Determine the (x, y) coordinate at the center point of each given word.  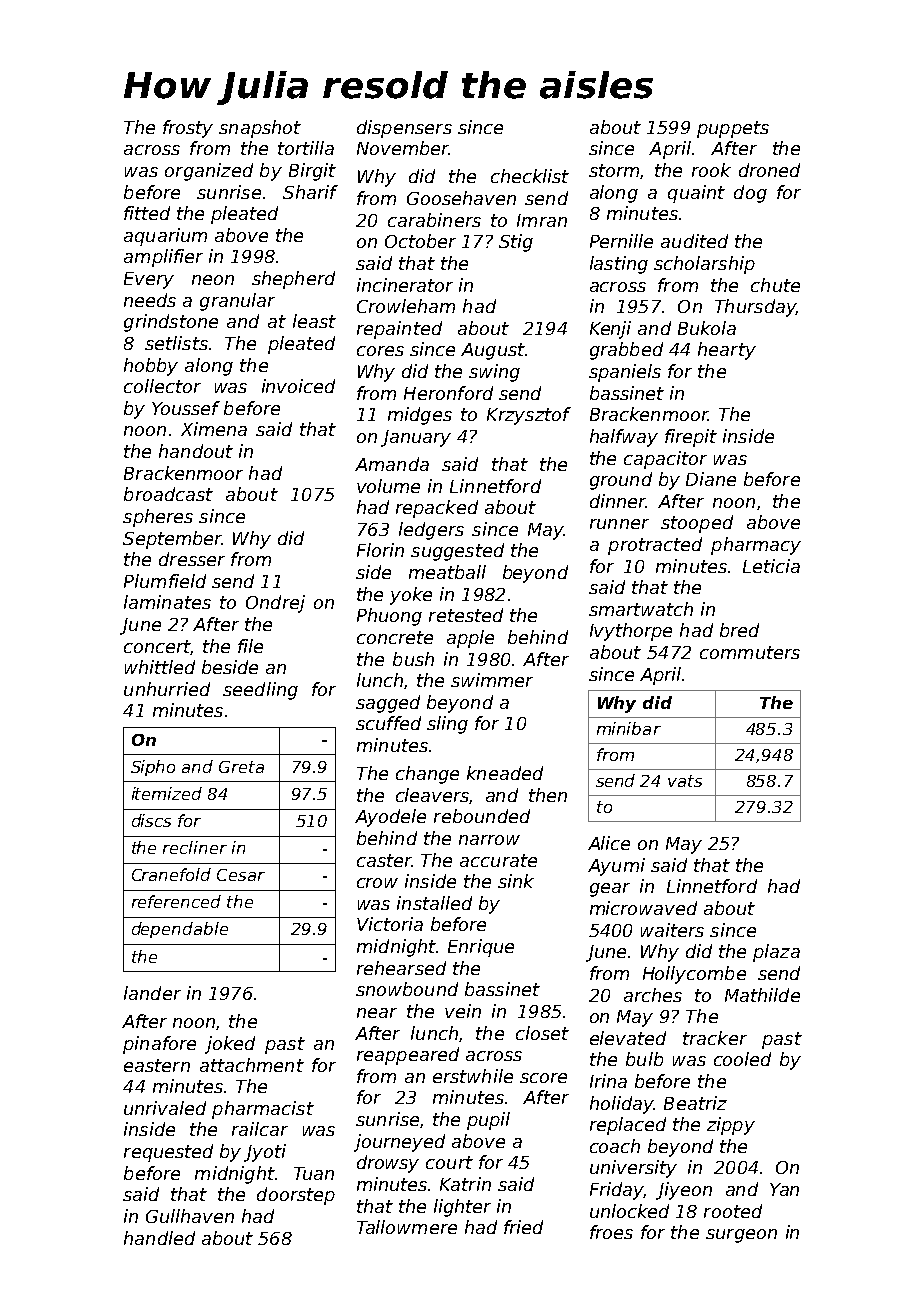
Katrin (465, 1184)
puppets (733, 129)
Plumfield (165, 581)
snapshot (260, 129)
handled (159, 1238)
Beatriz (695, 1103)
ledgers (431, 531)
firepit (691, 438)
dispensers (404, 129)
